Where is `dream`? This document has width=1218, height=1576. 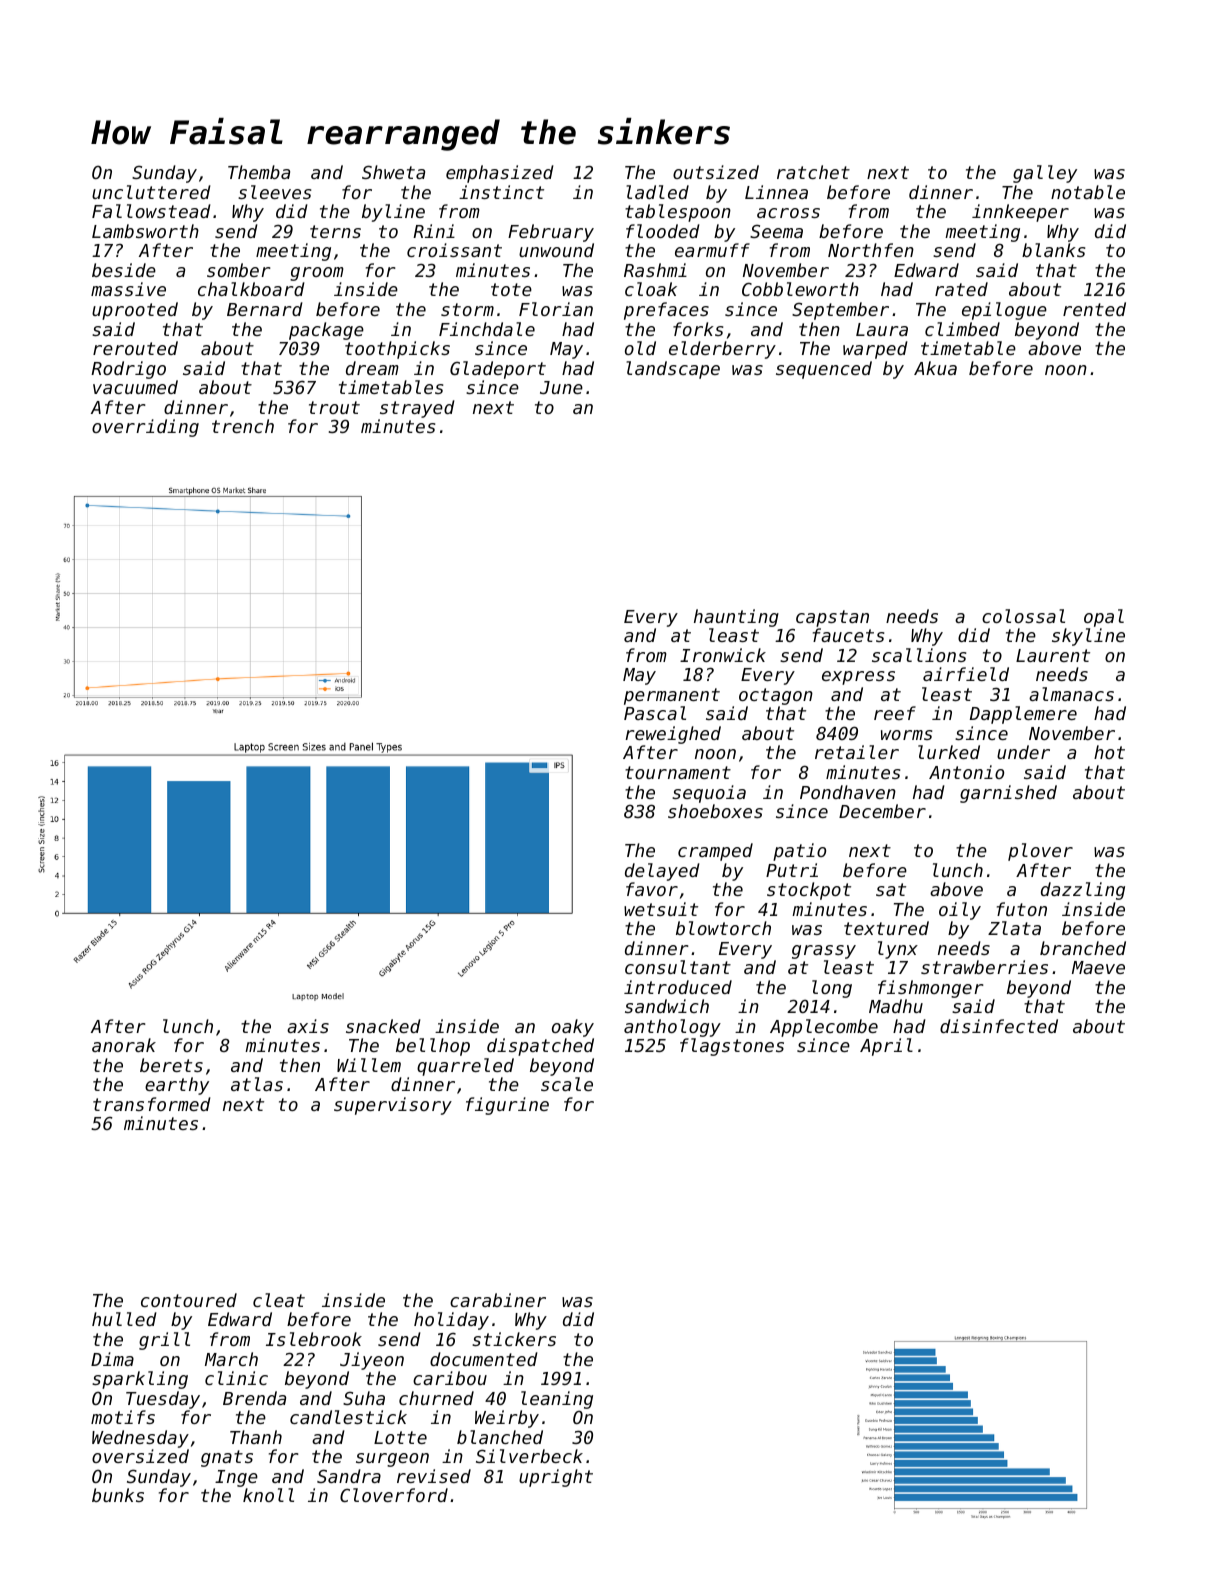
dream is located at coordinates (372, 368).
